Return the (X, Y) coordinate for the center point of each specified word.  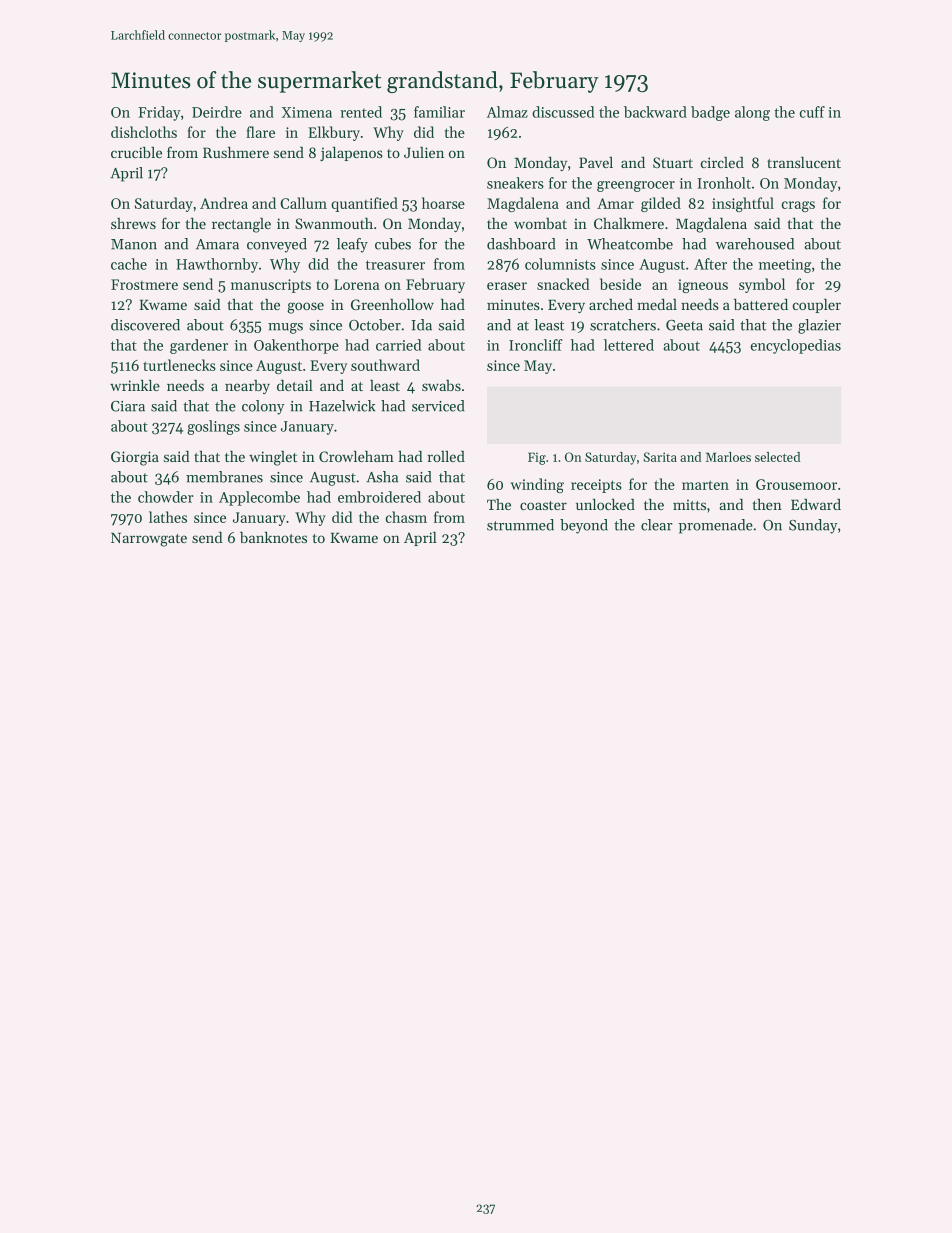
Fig (537, 458)
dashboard (521, 244)
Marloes (728, 457)
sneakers (515, 183)
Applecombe (259, 498)
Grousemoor (796, 484)
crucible (136, 152)
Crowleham (356, 456)
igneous (703, 286)
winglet (273, 458)
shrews (133, 223)
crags (798, 206)
